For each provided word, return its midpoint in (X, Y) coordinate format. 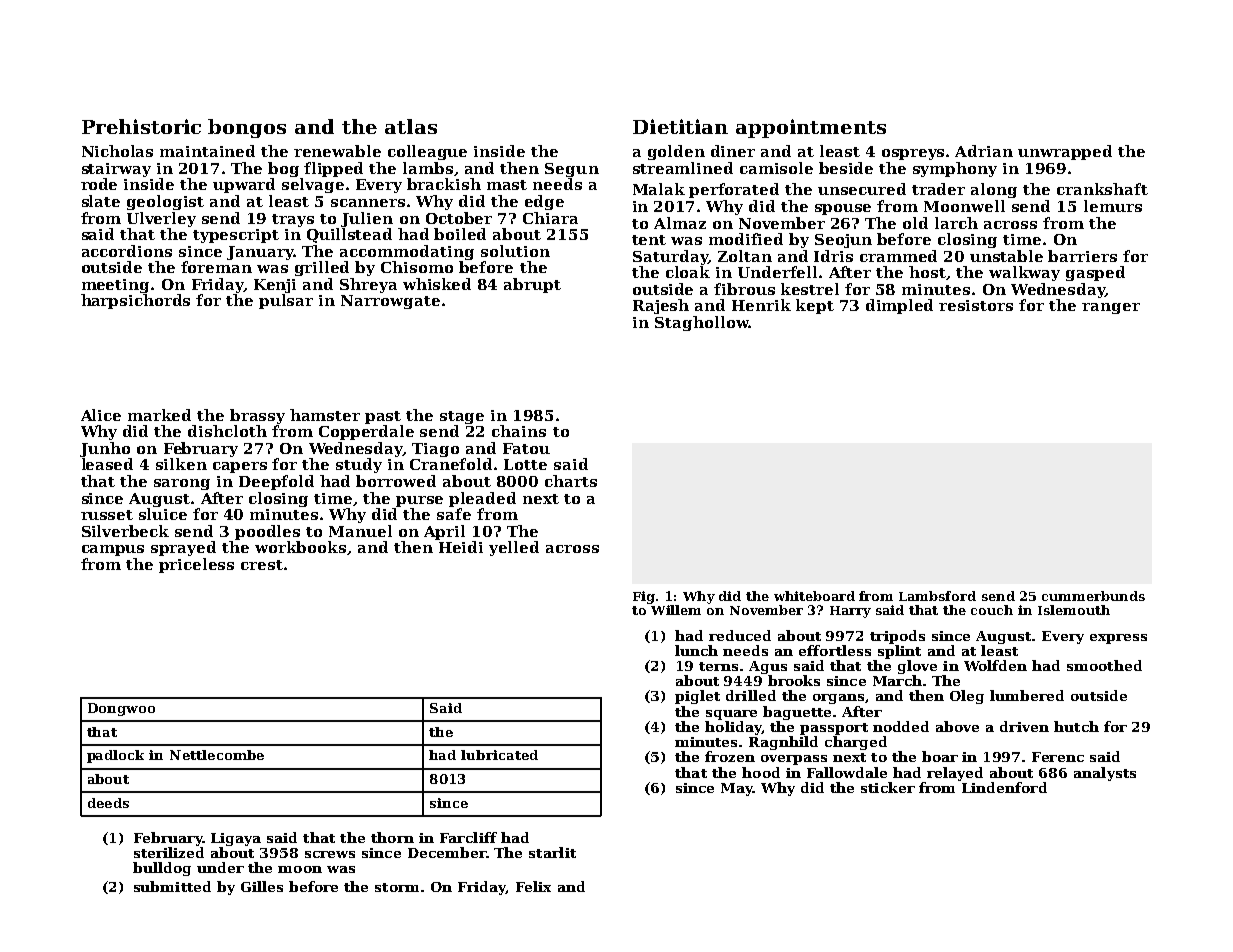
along (994, 190)
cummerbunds (1093, 596)
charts (571, 481)
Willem (676, 610)
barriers (1082, 256)
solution (515, 251)
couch (992, 610)
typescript (236, 236)
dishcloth (227, 431)
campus (113, 550)
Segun (572, 170)
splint (899, 652)
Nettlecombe (217, 755)
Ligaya (236, 839)
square (731, 715)
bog (283, 169)
